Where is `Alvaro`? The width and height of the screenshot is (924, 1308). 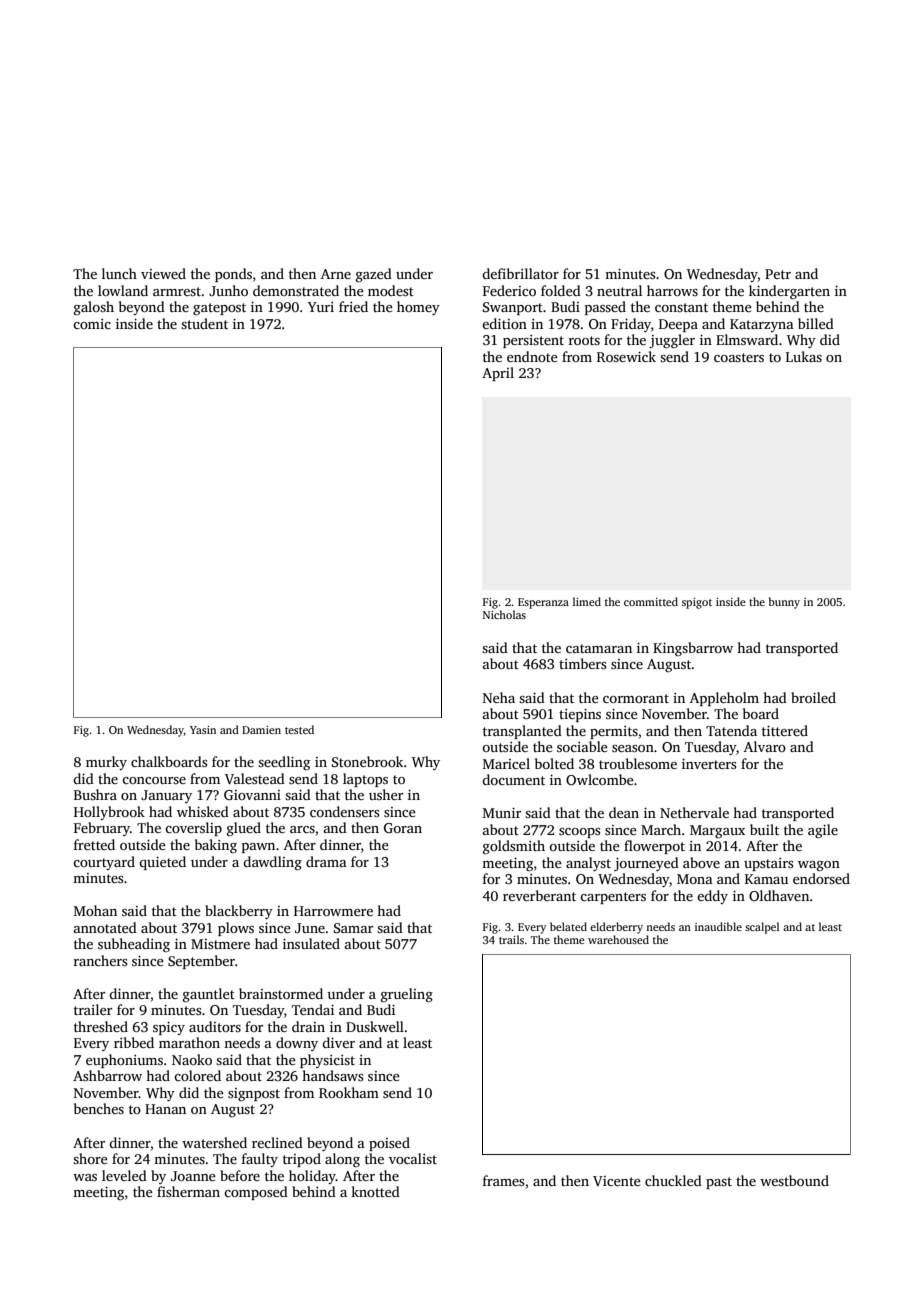
Alvaro is located at coordinates (765, 746).
